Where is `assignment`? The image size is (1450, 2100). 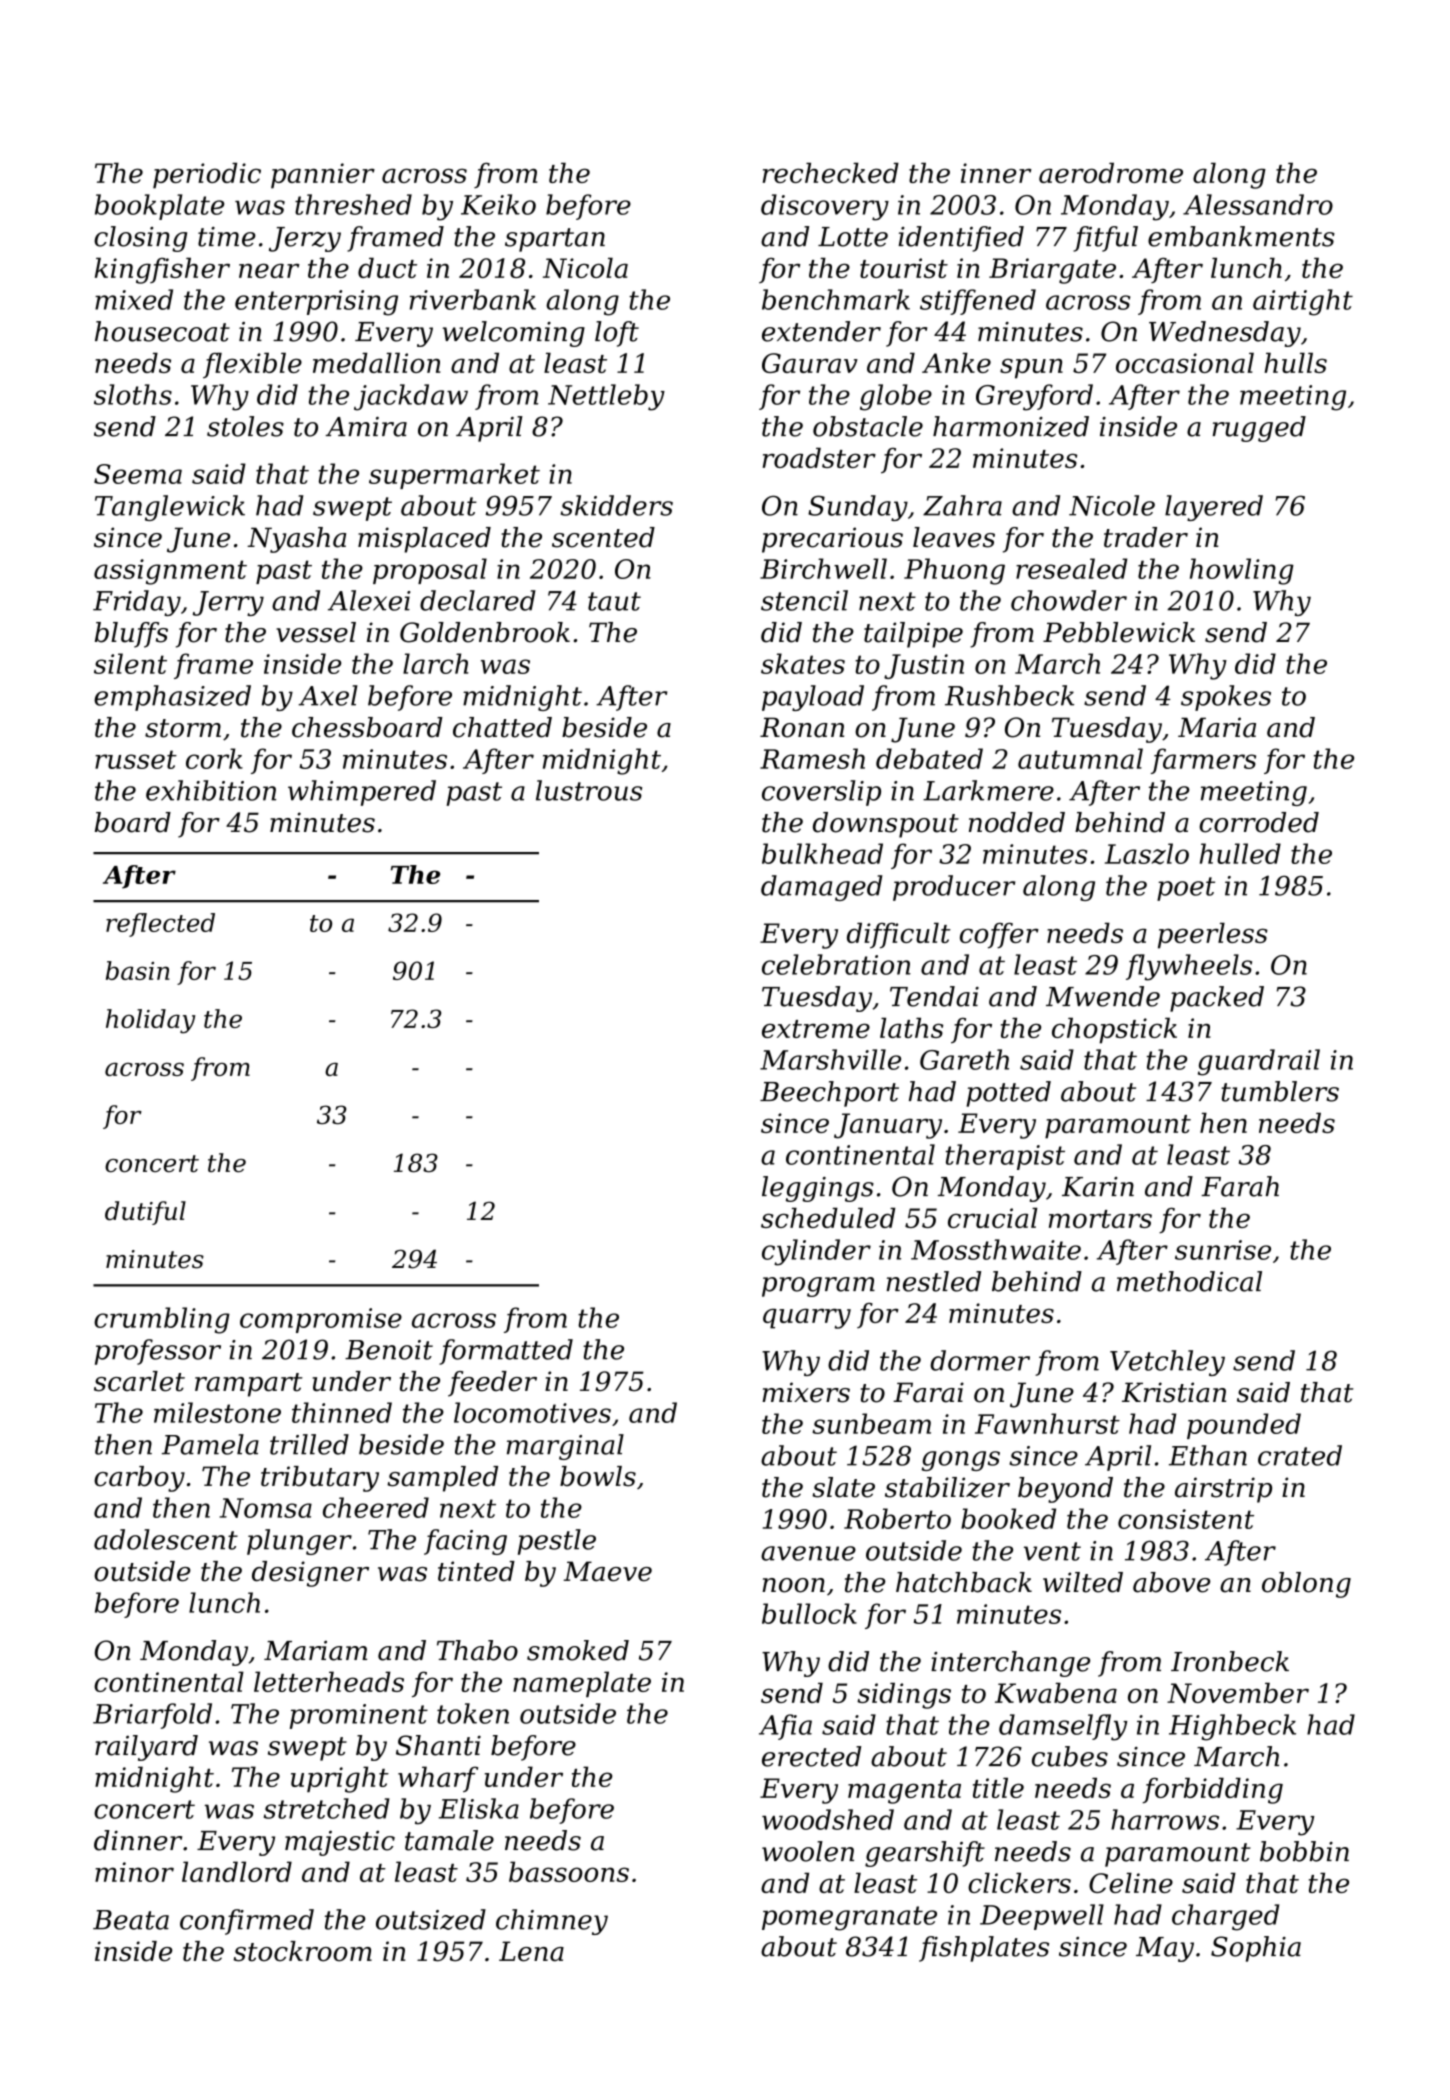 assignment is located at coordinates (170, 572).
